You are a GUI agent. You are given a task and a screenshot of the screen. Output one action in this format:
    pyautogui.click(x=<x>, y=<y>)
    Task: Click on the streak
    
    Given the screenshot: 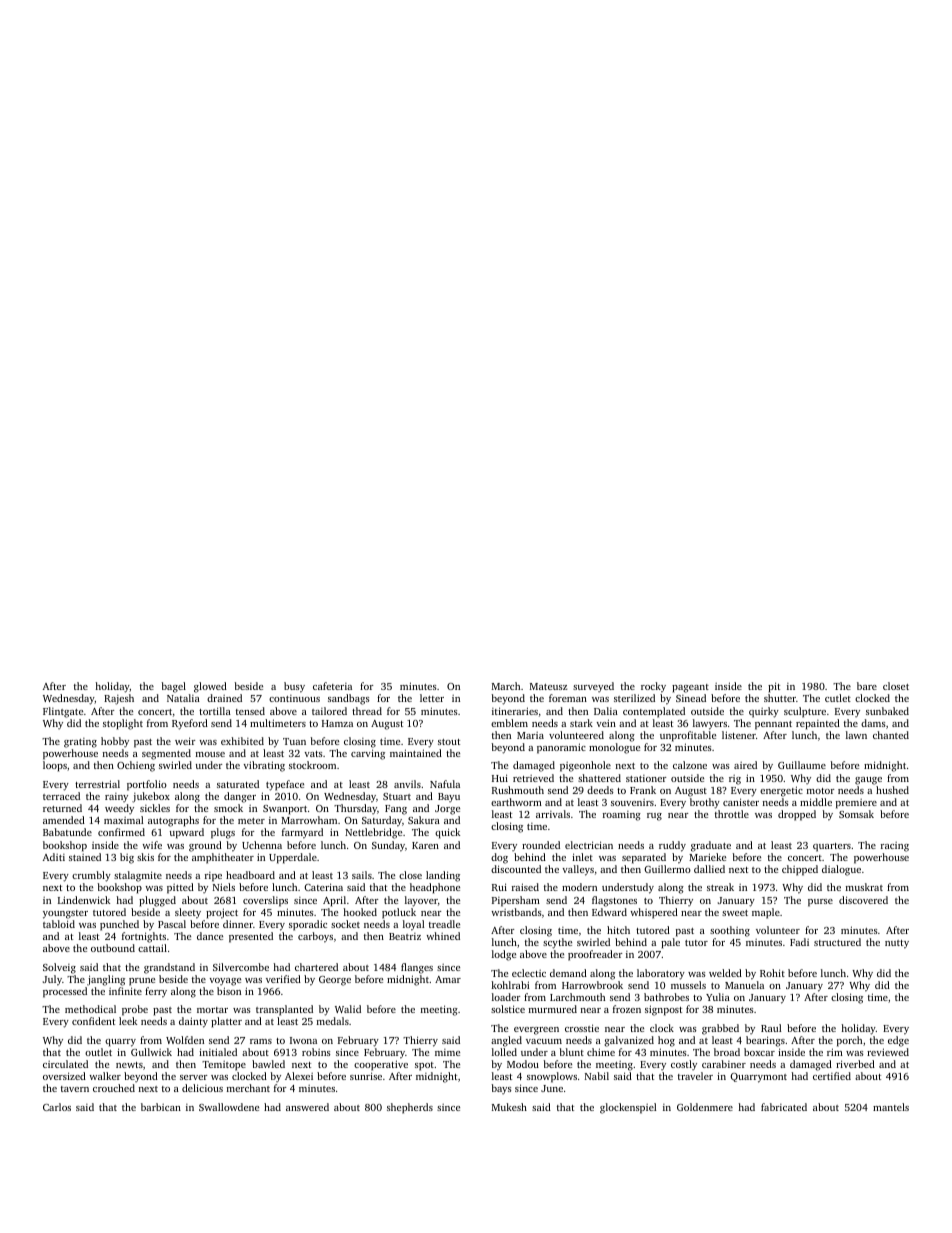 What is the action you would take?
    pyautogui.click(x=720, y=887)
